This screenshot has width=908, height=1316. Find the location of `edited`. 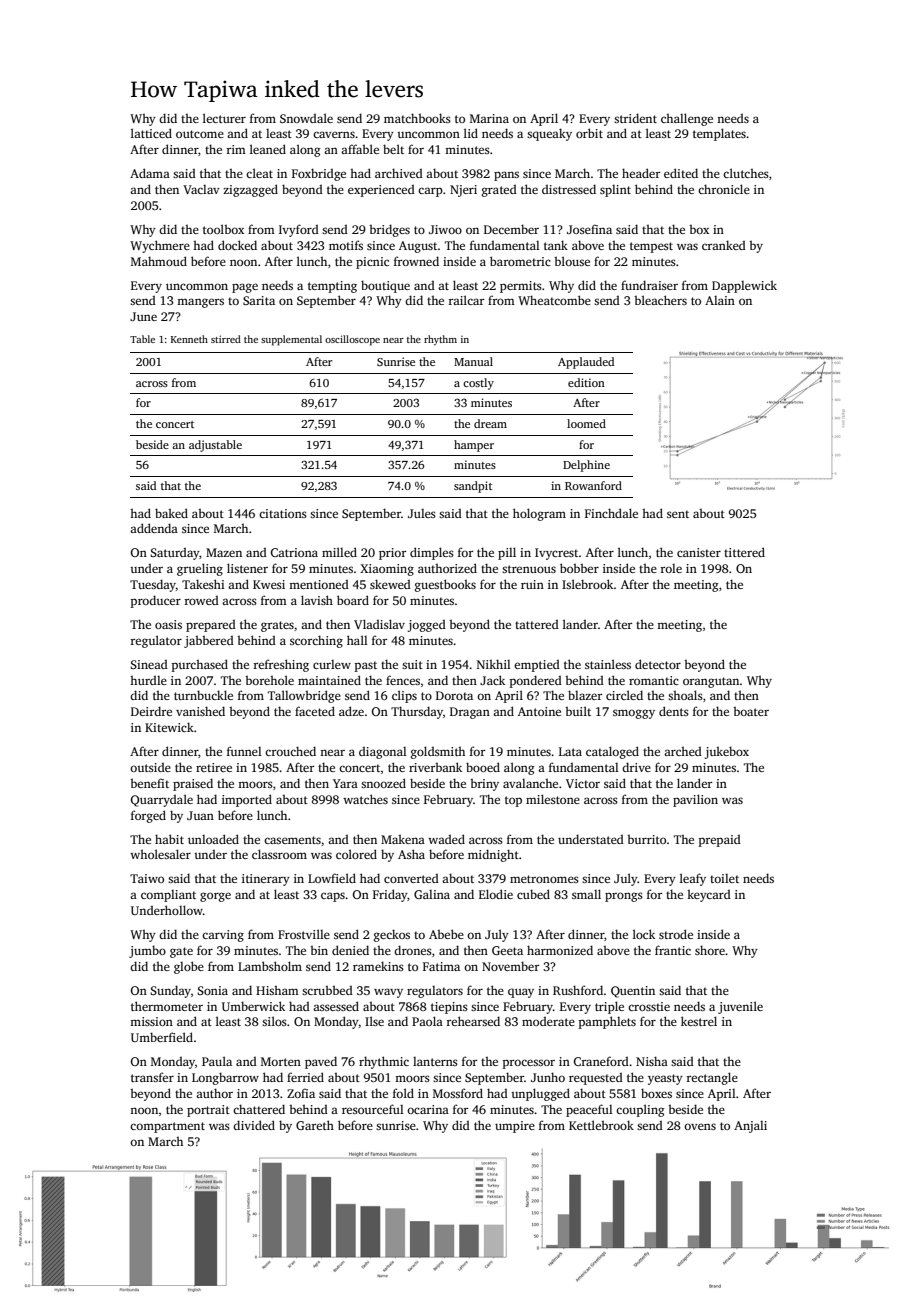

edited is located at coordinates (681, 173).
